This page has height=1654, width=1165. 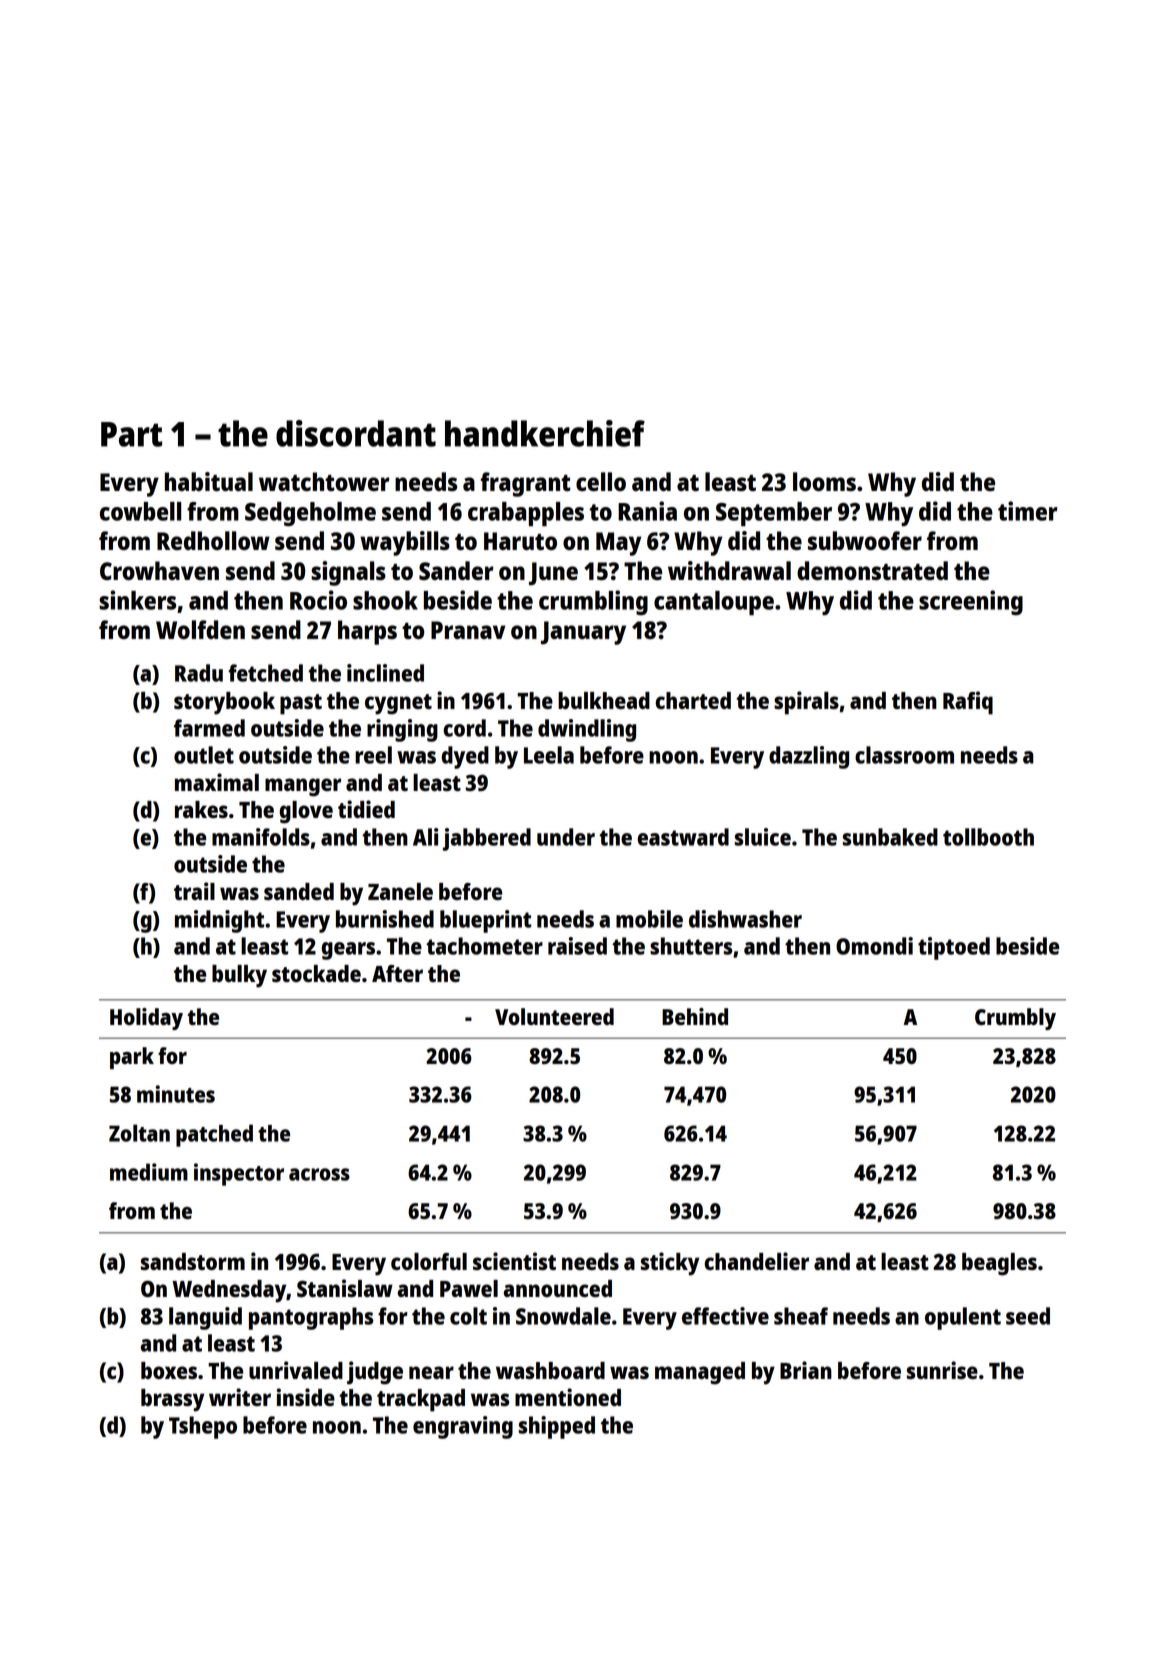 I want to click on scientist, so click(x=514, y=1261).
